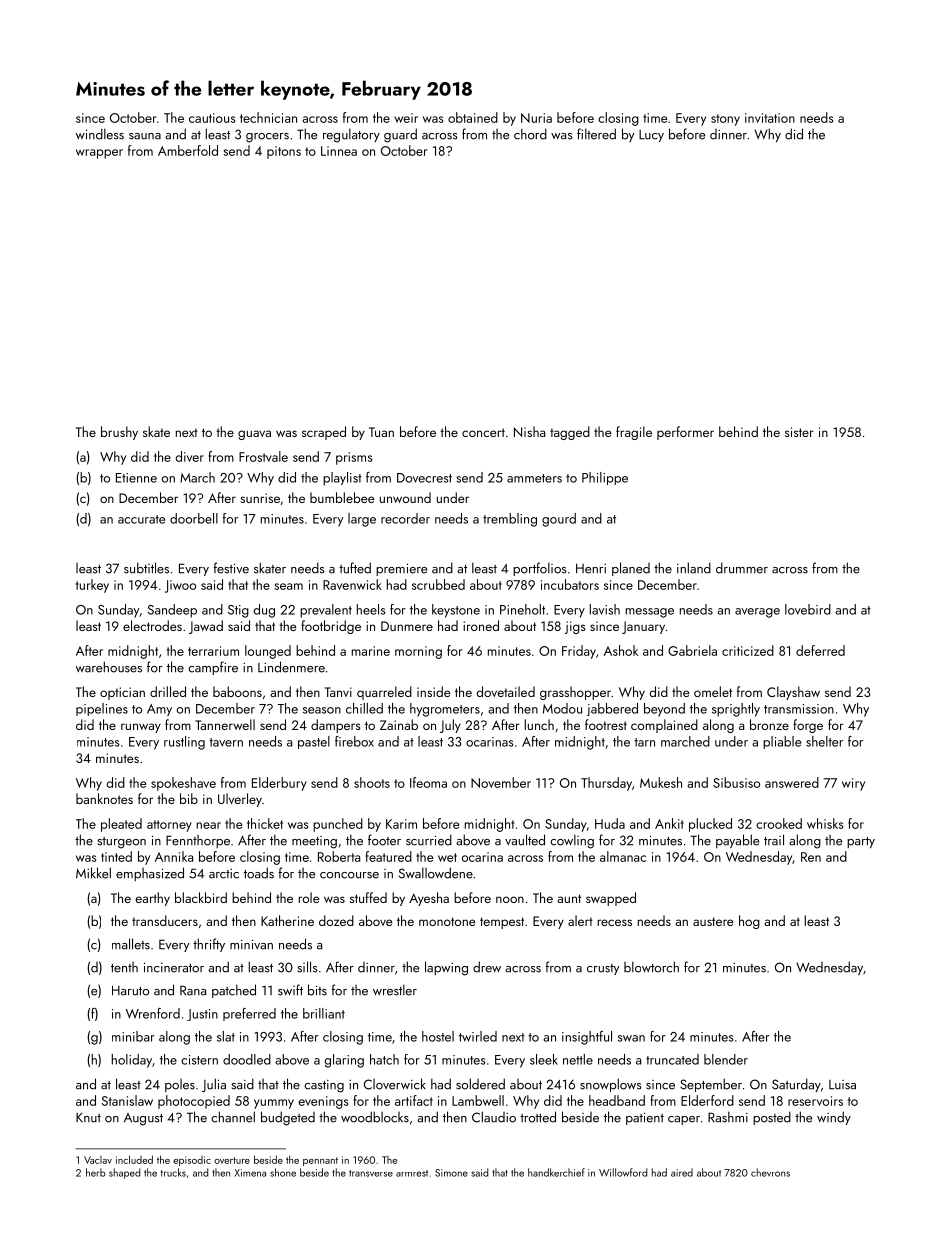  I want to click on invitation, so click(770, 118).
